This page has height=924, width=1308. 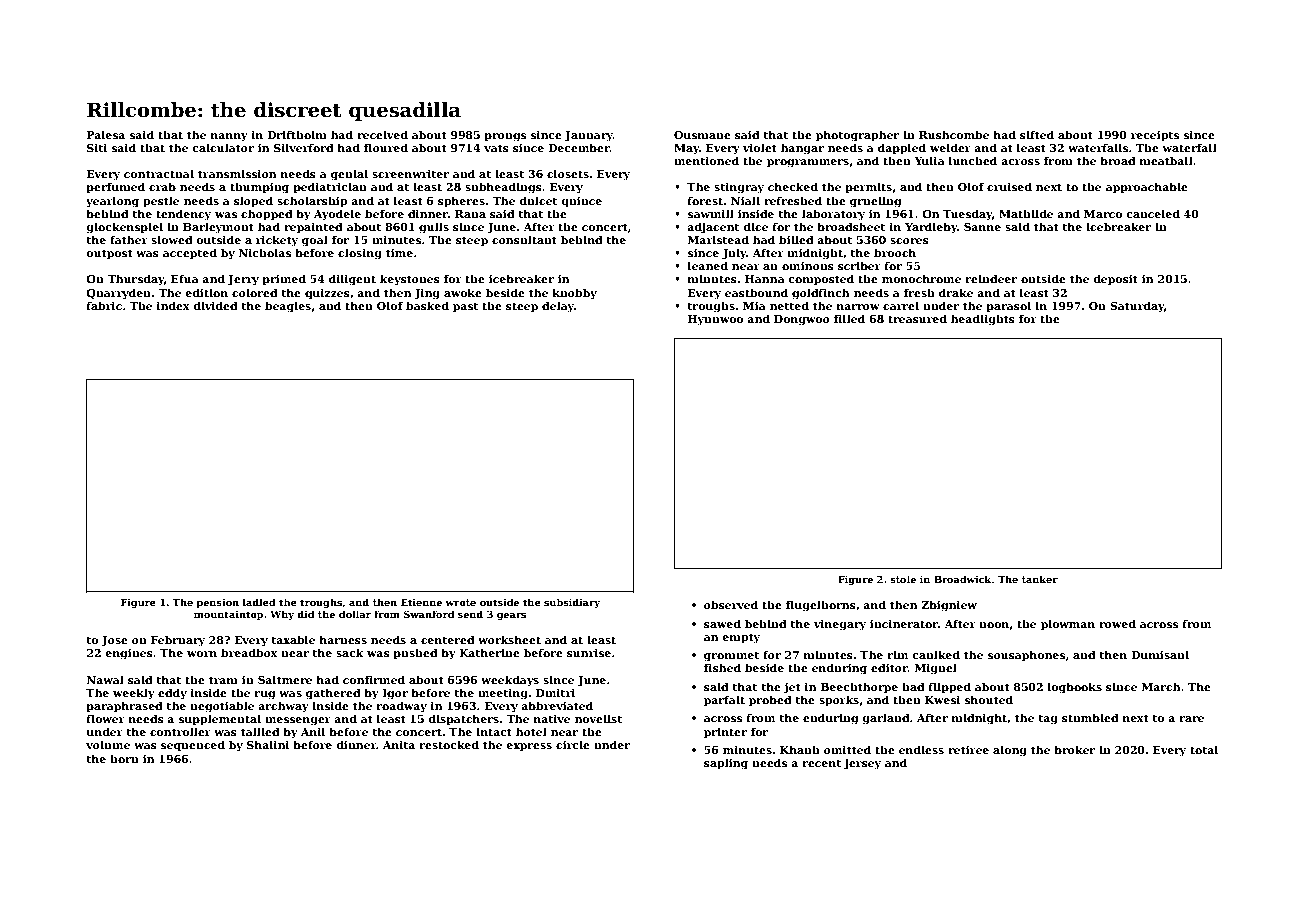 What do you see at coordinates (399, 745) in the page?
I see `Anita` at bounding box center [399, 745].
